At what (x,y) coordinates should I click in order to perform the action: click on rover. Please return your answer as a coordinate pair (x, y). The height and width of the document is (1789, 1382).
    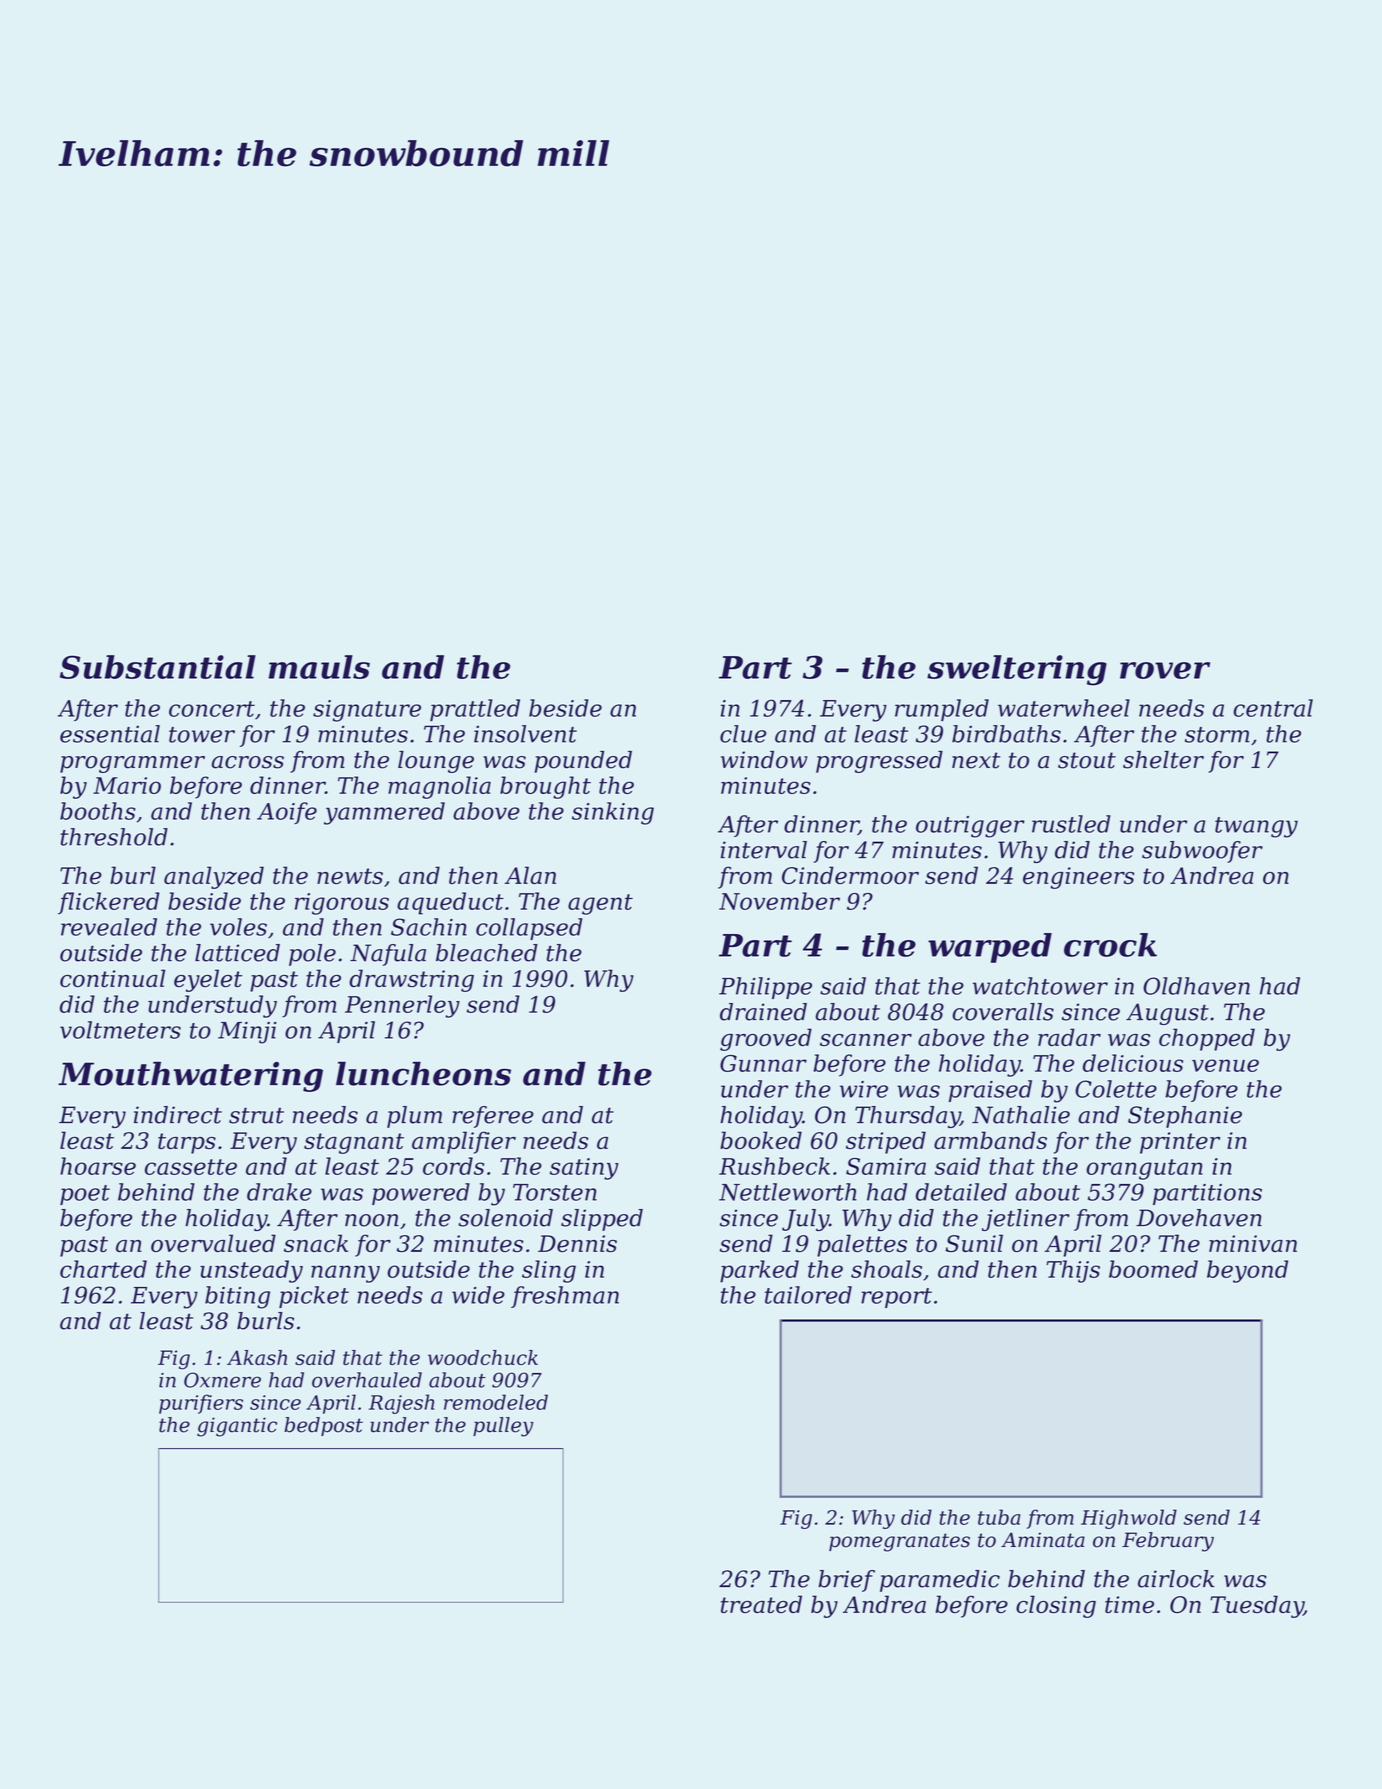
    Looking at the image, I should click on (1165, 670).
